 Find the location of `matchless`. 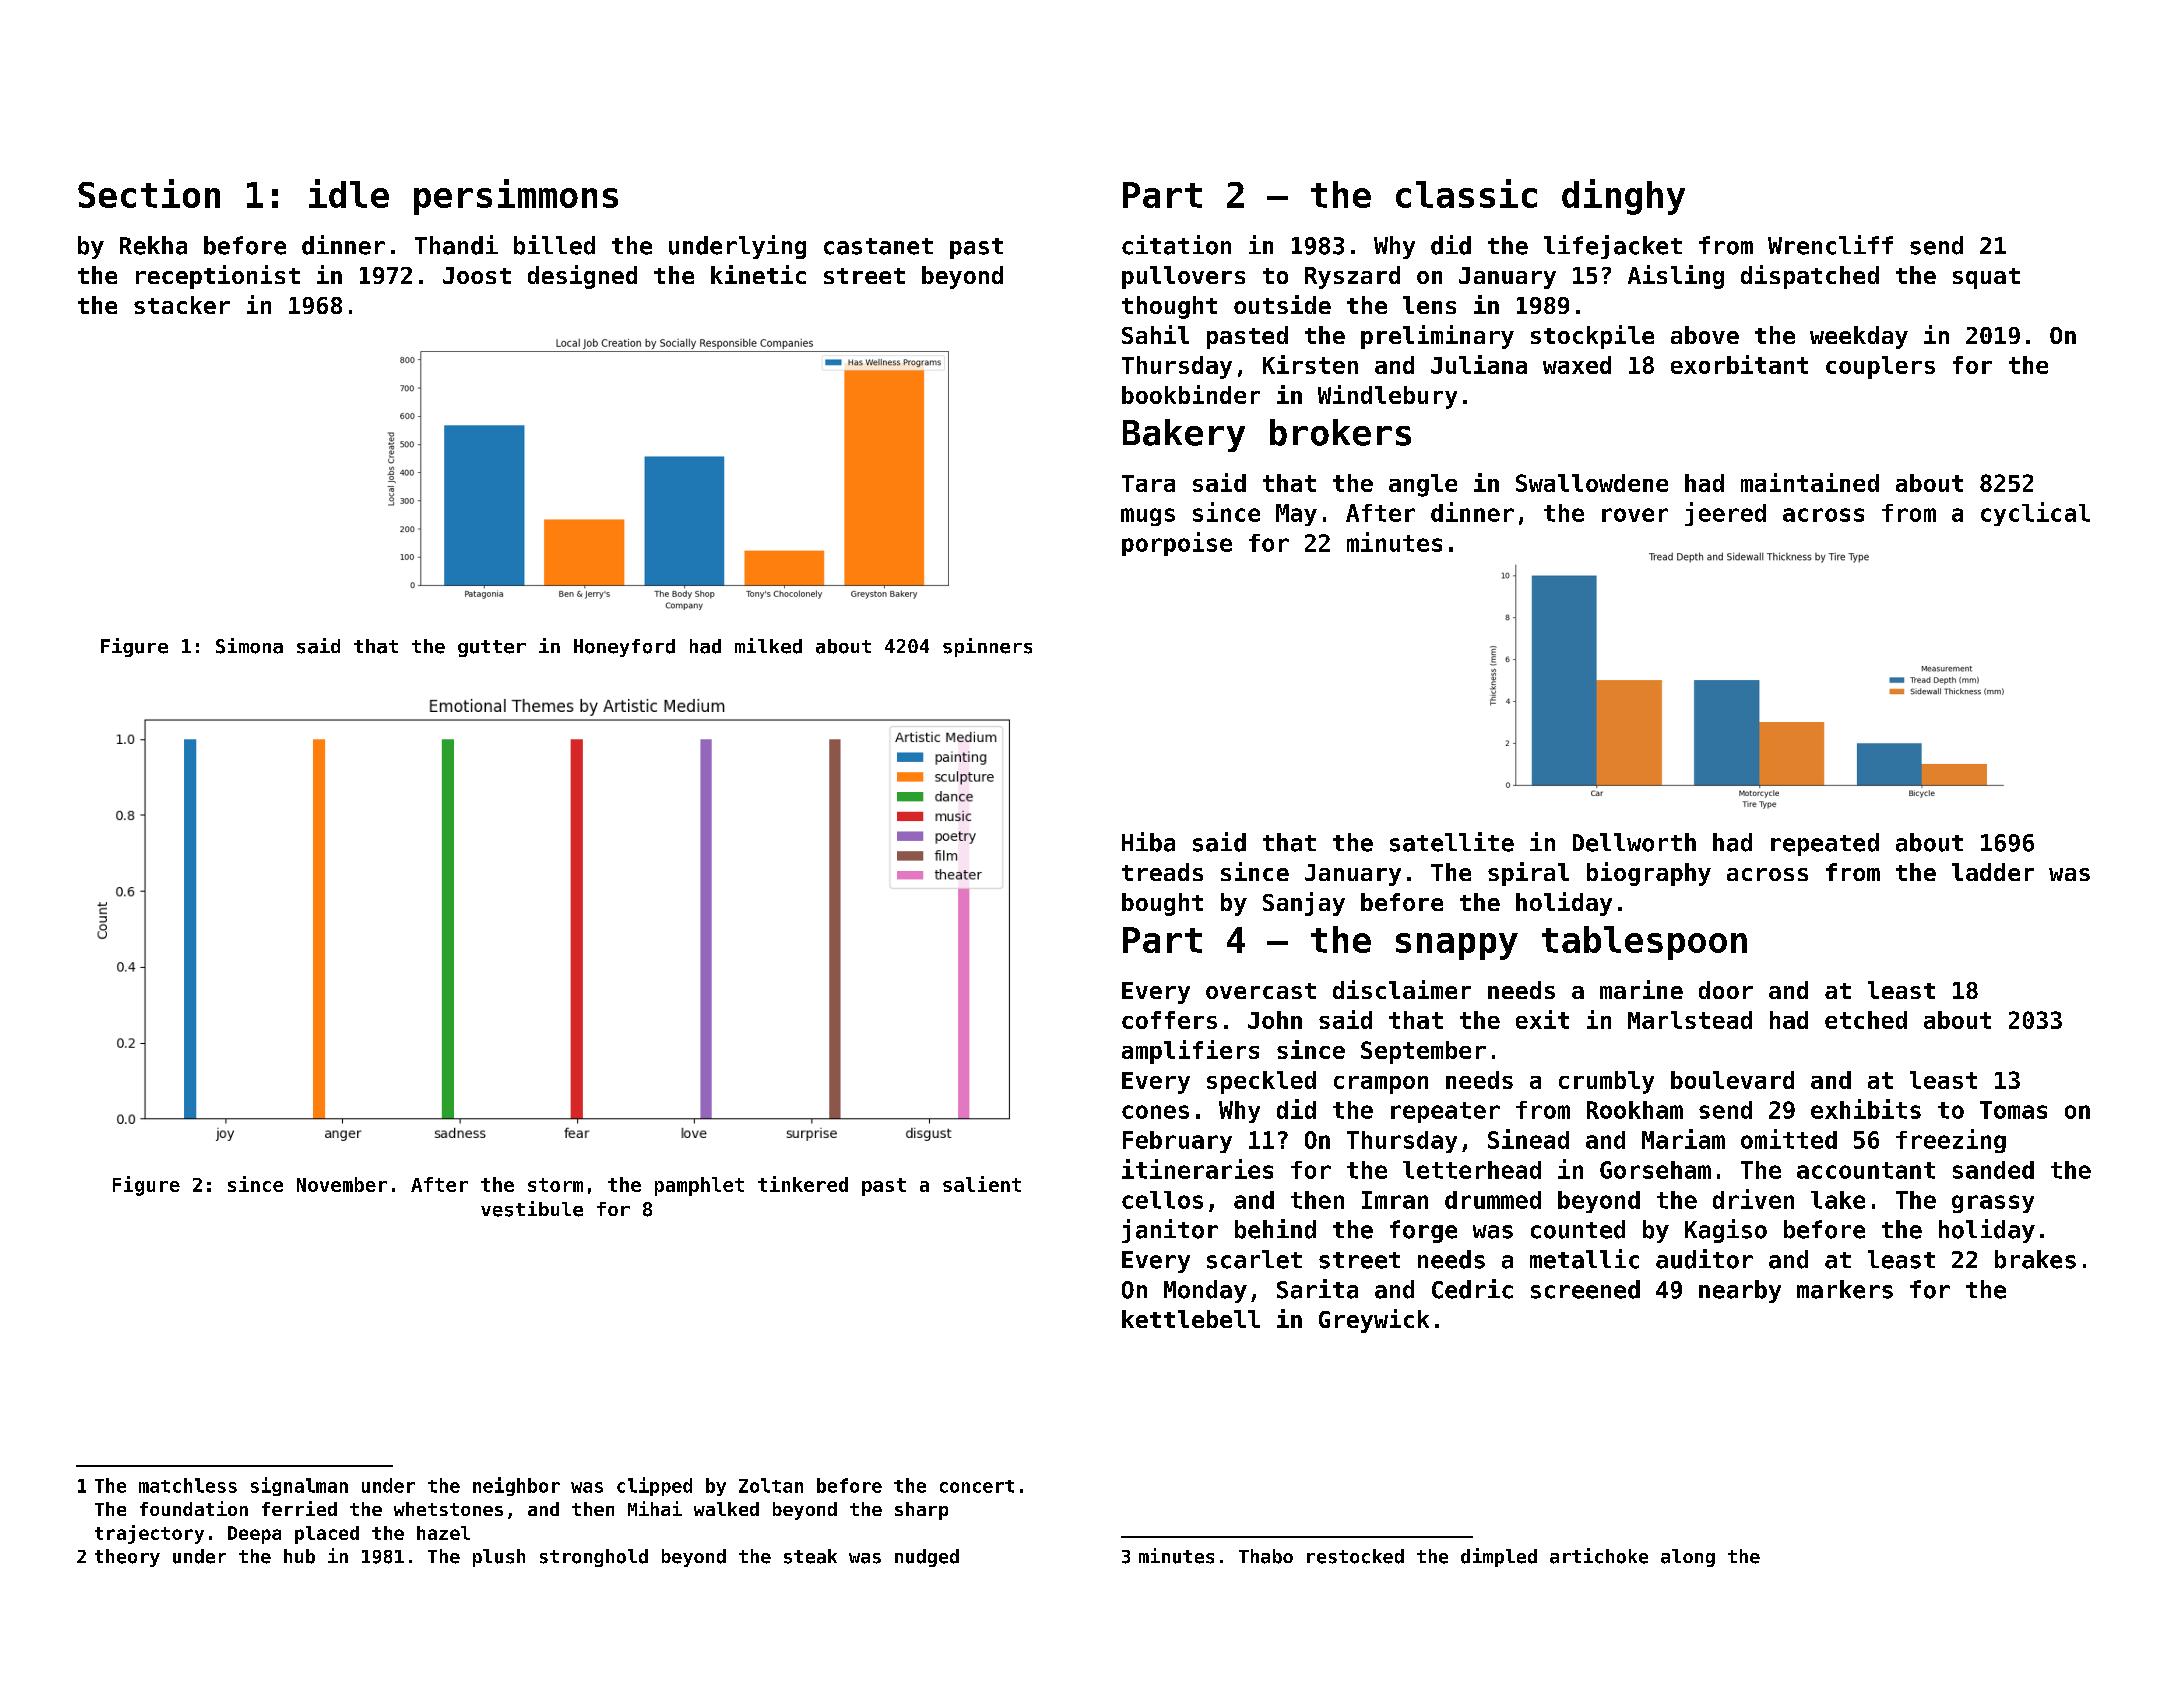

matchless is located at coordinates (188, 1485).
